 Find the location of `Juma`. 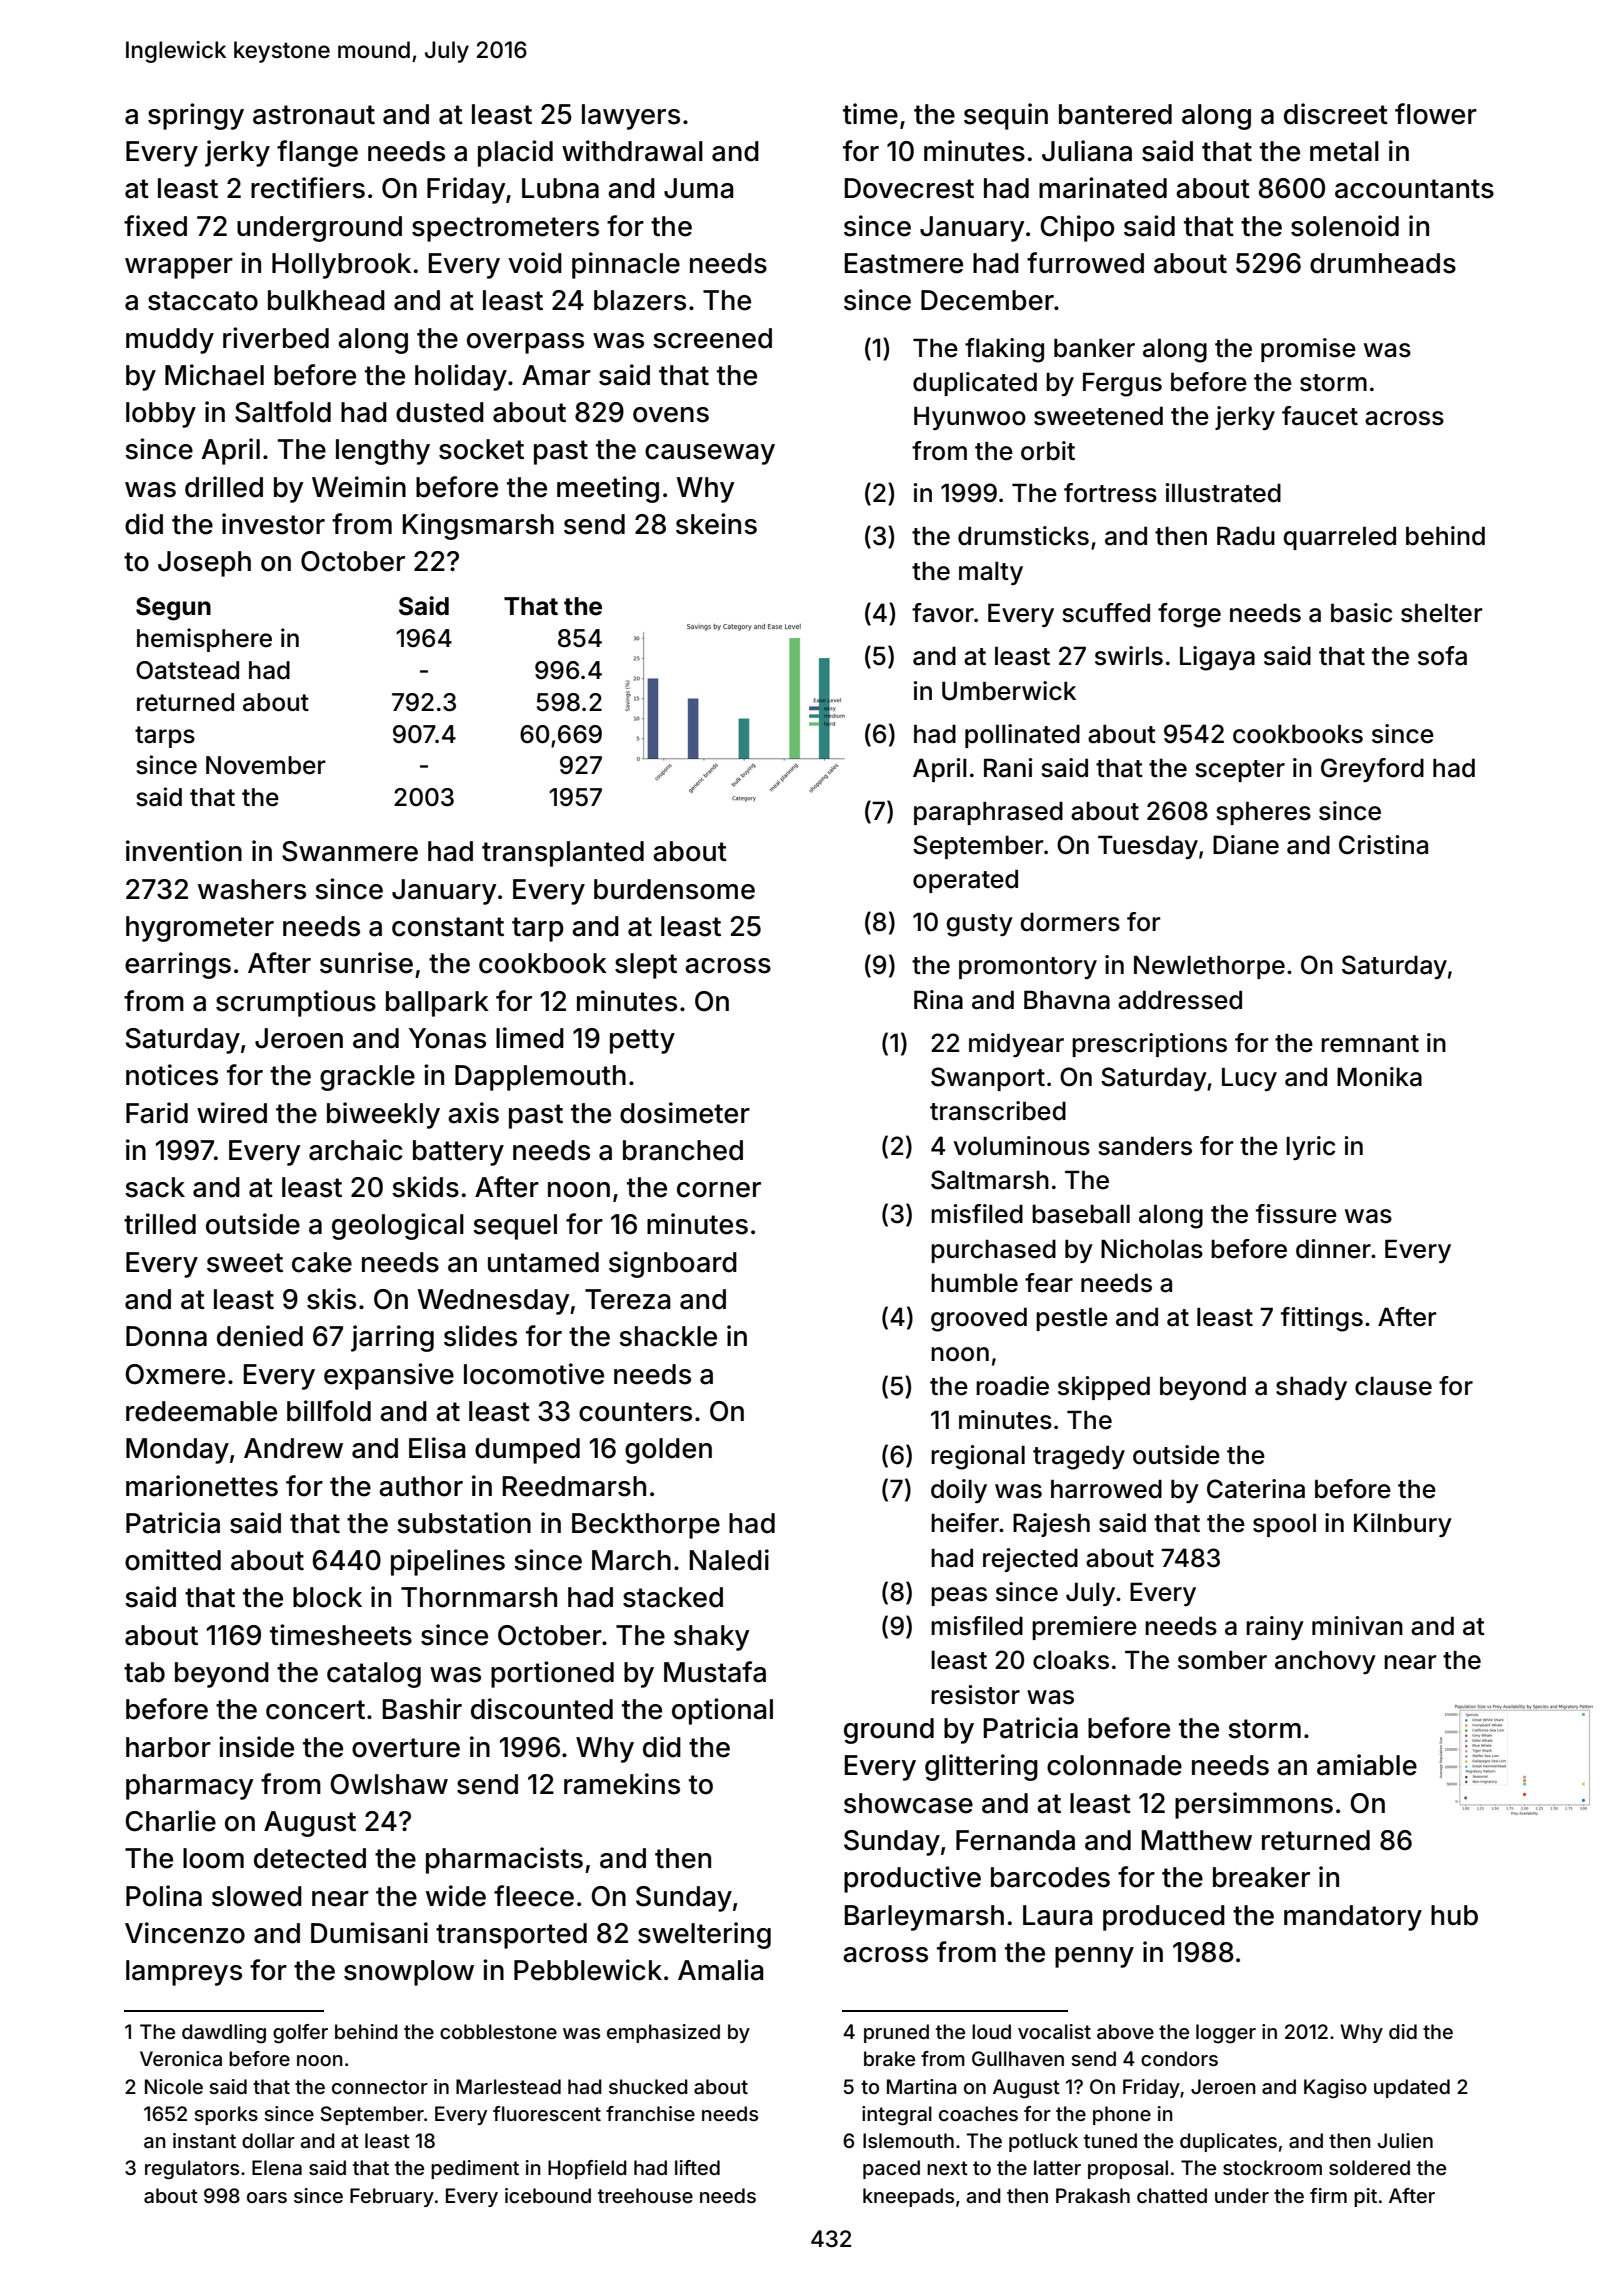

Juma is located at coordinates (699, 188).
